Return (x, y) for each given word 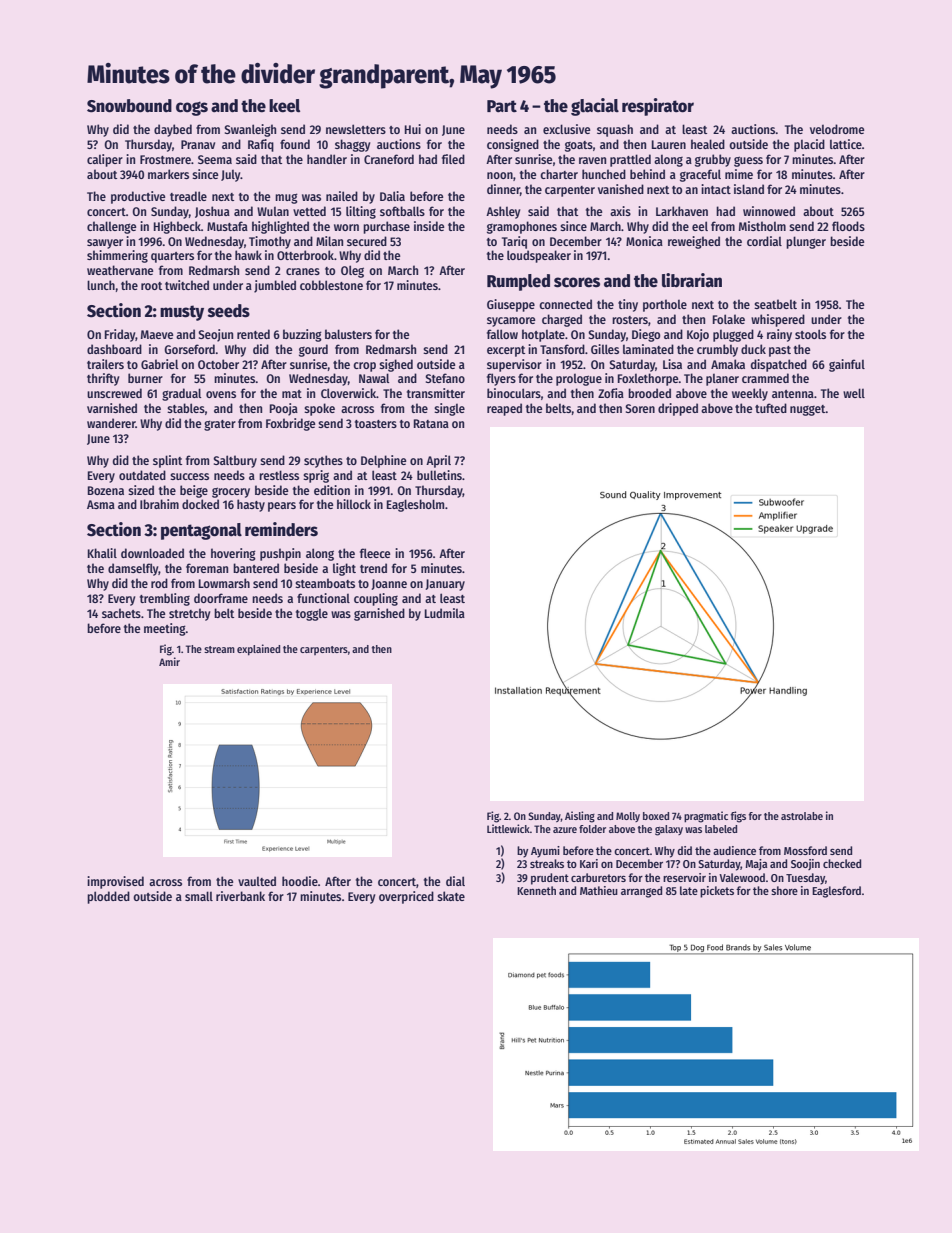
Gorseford (189, 349)
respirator (658, 107)
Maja (756, 865)
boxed (656, 816)
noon (500, 175)
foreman (207, 568)
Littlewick (508, 828)
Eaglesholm (415, 505)
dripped (678, 409)
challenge (112, 227)
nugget (808, 410)
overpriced (406, 897)
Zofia (611, 393)
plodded (108, 897)
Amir (169, 661)
